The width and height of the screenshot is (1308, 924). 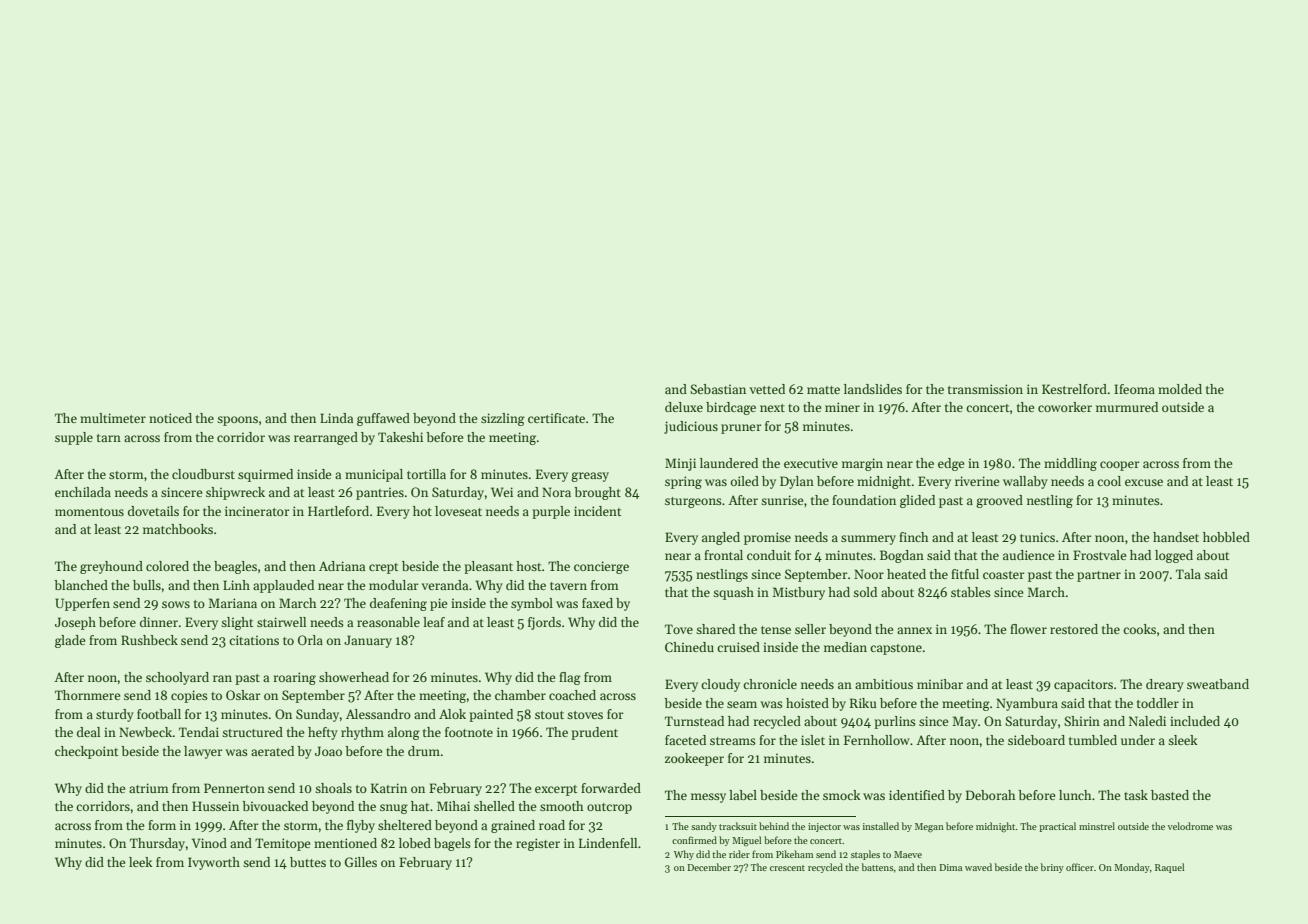 What do you see at coordinates (1037, 537) in the screenshot?
I see `tunics` at bounding box center [1037, 537].
